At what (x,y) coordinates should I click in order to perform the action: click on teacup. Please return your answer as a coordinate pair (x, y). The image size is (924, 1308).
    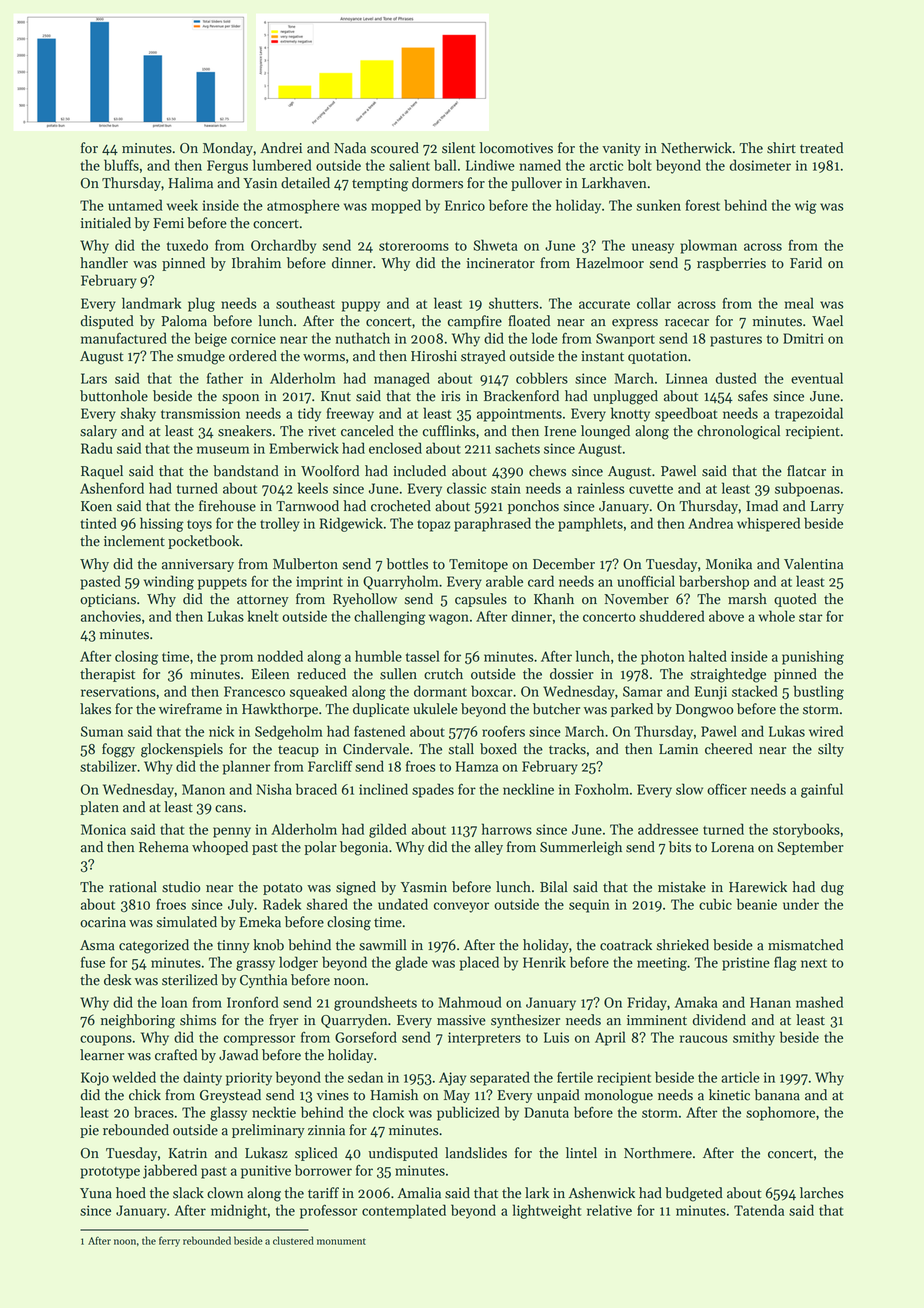
    Looking at the image, I should click on (298, 751).
